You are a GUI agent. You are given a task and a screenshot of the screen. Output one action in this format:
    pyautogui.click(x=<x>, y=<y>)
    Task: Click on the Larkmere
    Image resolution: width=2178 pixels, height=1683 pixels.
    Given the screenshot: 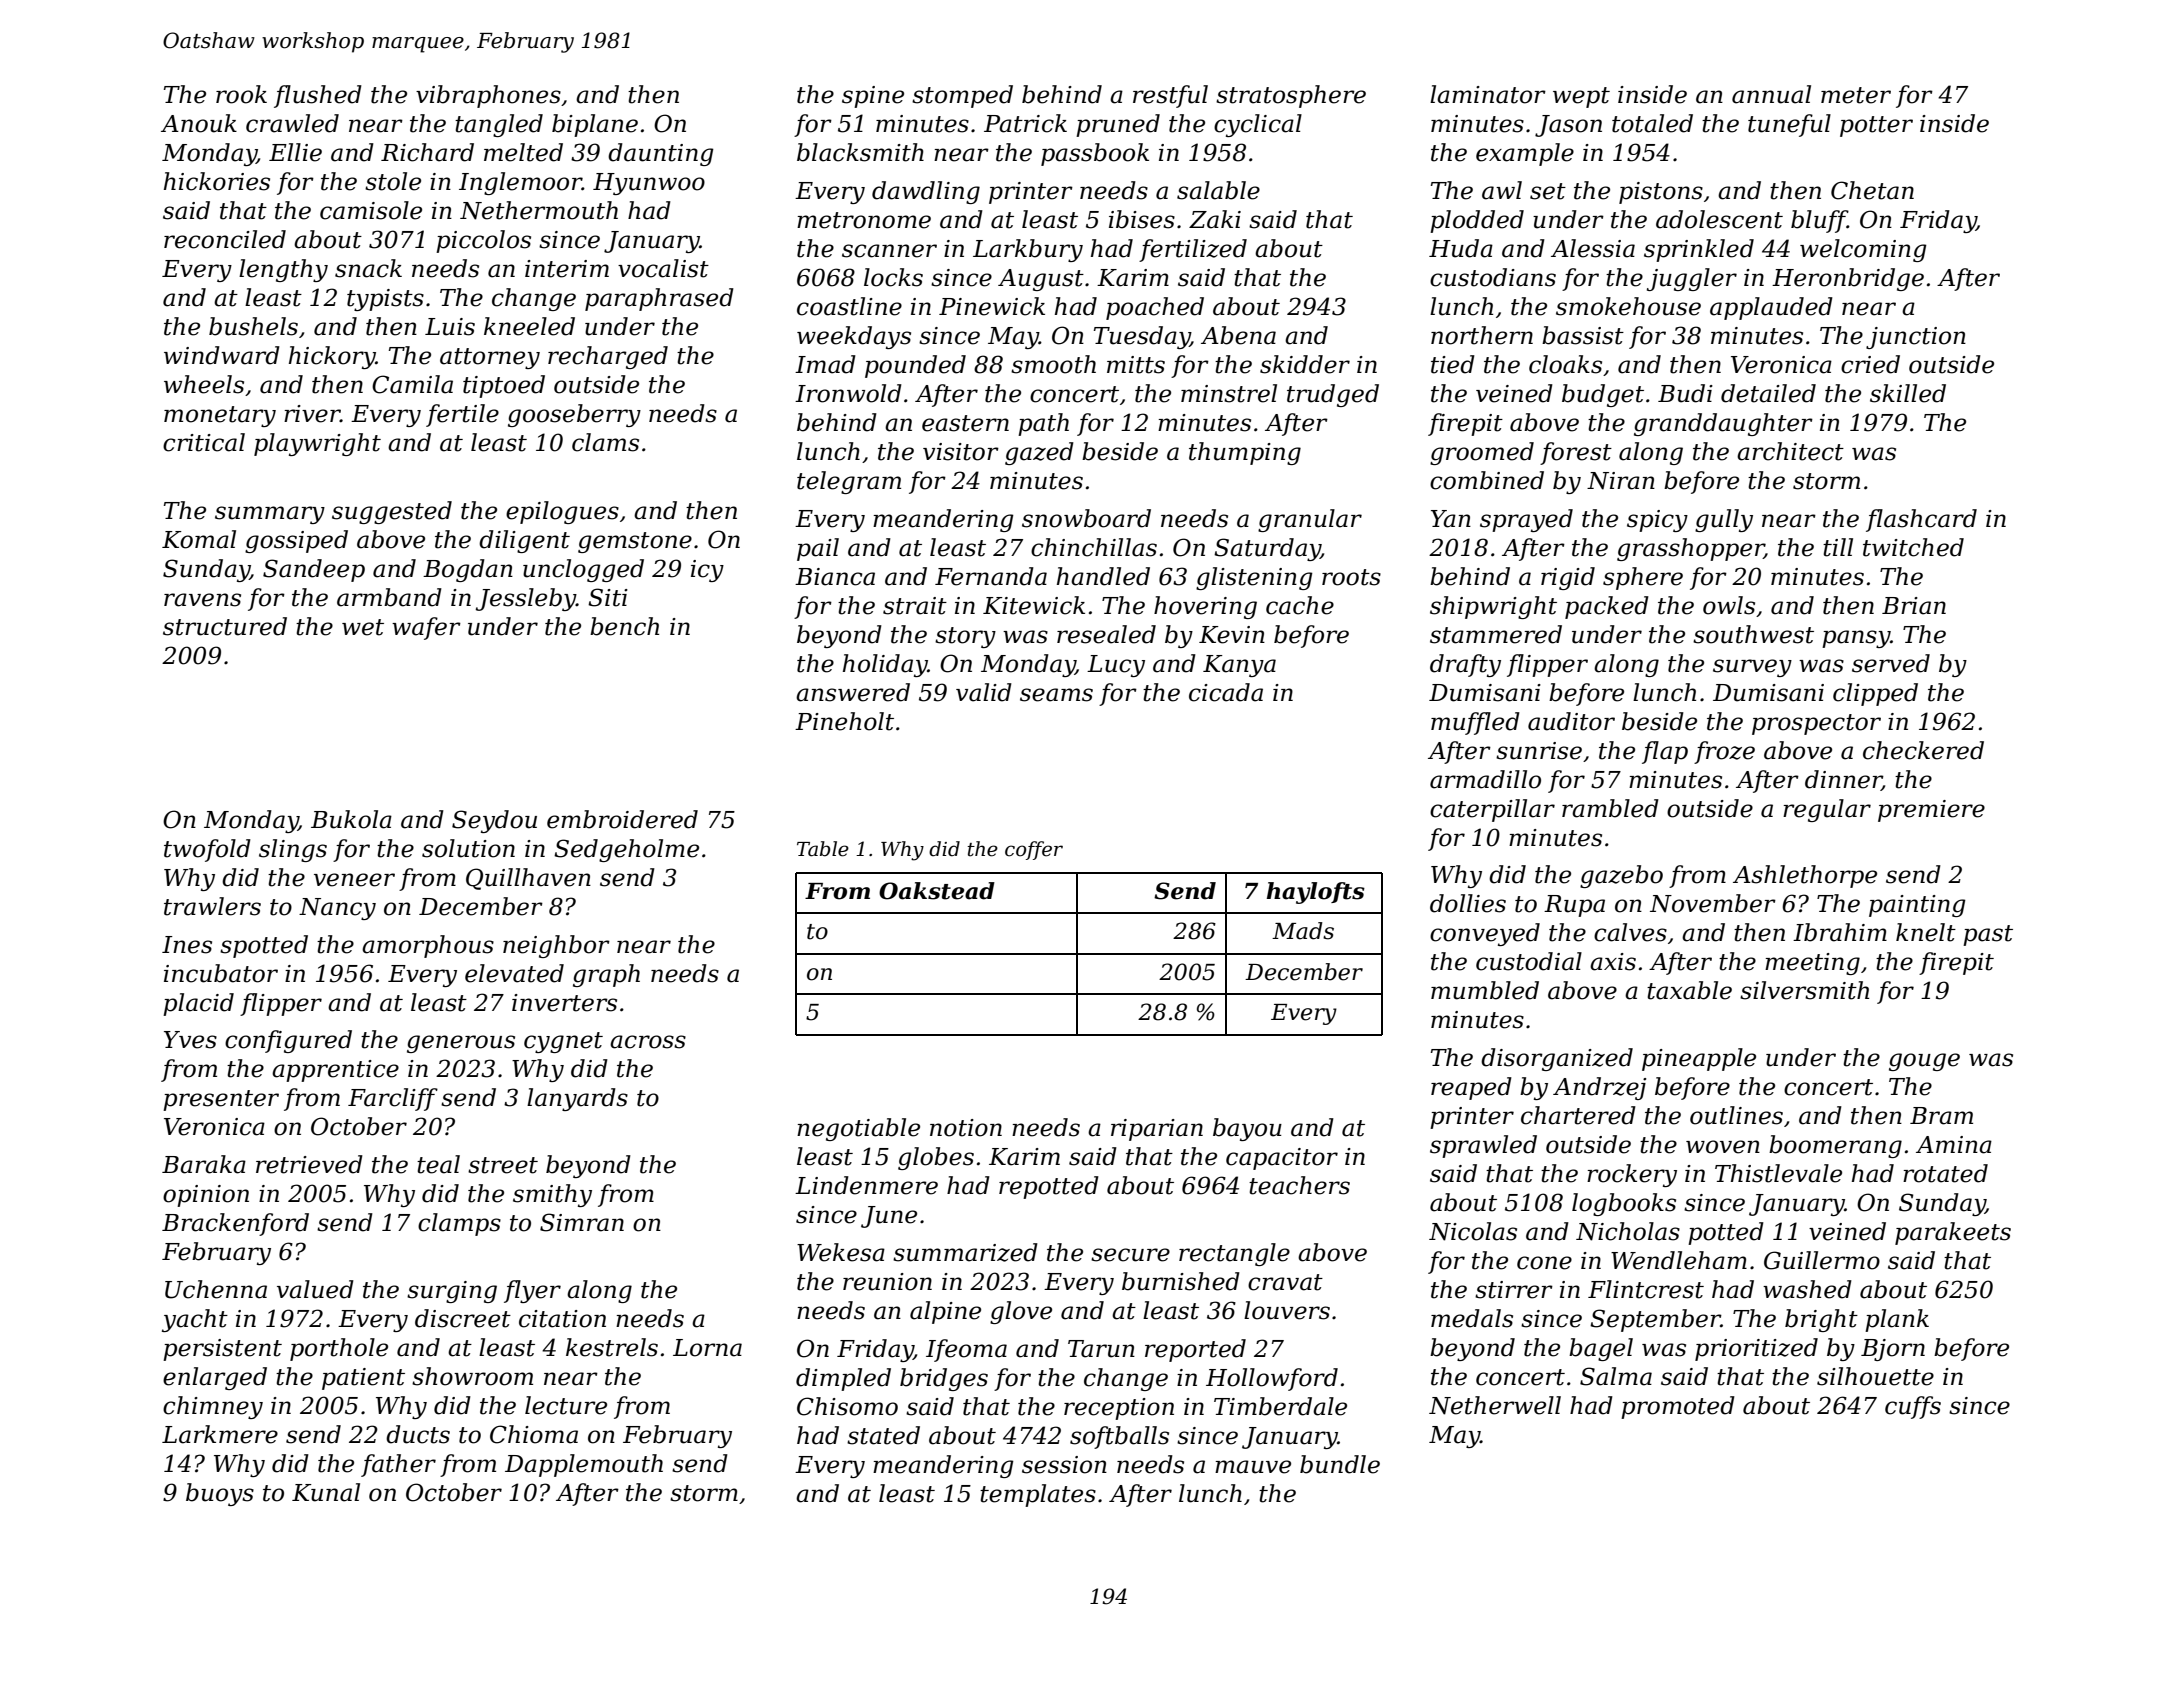 What is the action you would take?
    pyautogui.click(x=220, y=1434)
